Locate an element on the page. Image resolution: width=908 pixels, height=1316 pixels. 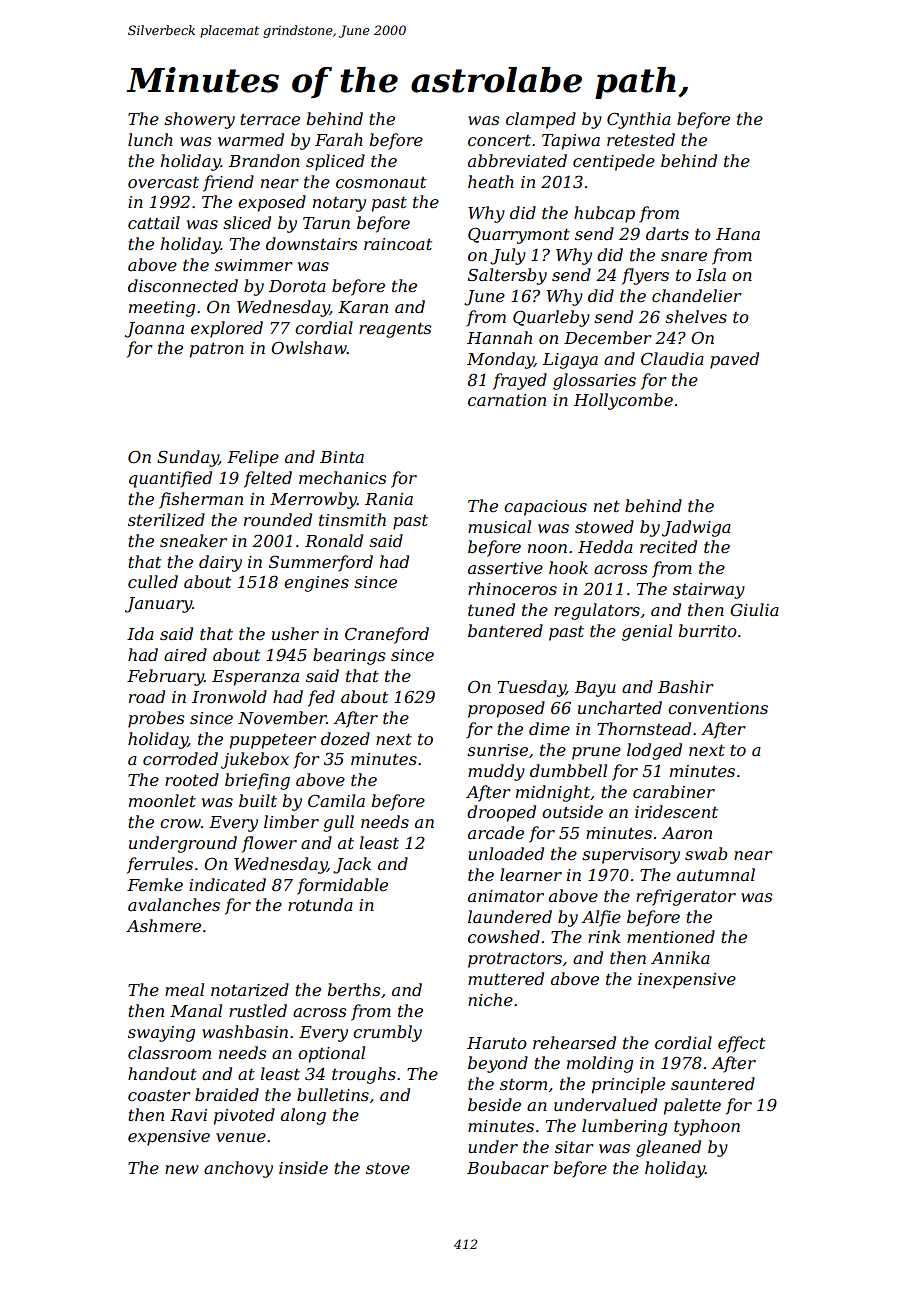
Saltersby is located at coordinates (507, 276).
